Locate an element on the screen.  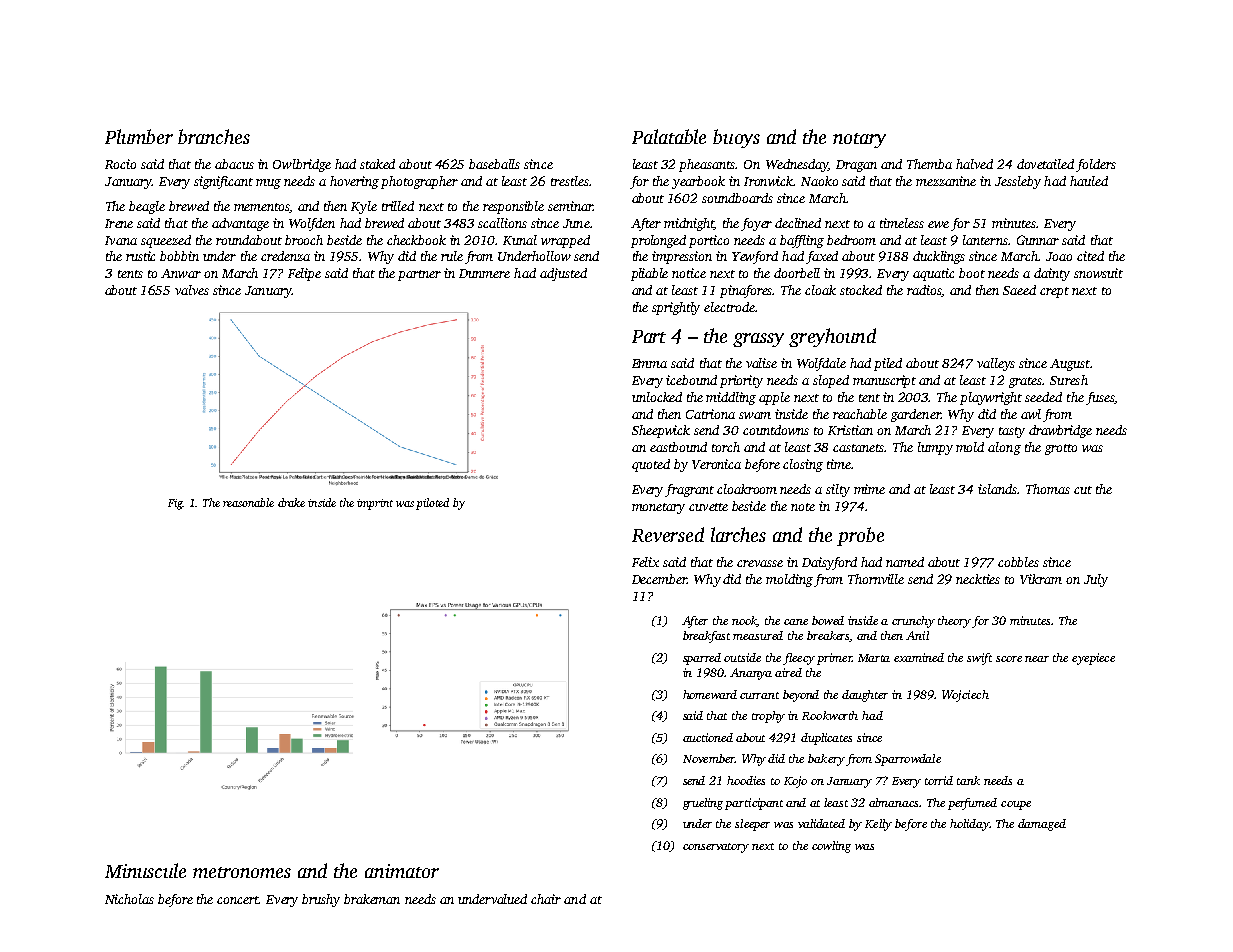
wrapped is located at coordinates (565, 241).
